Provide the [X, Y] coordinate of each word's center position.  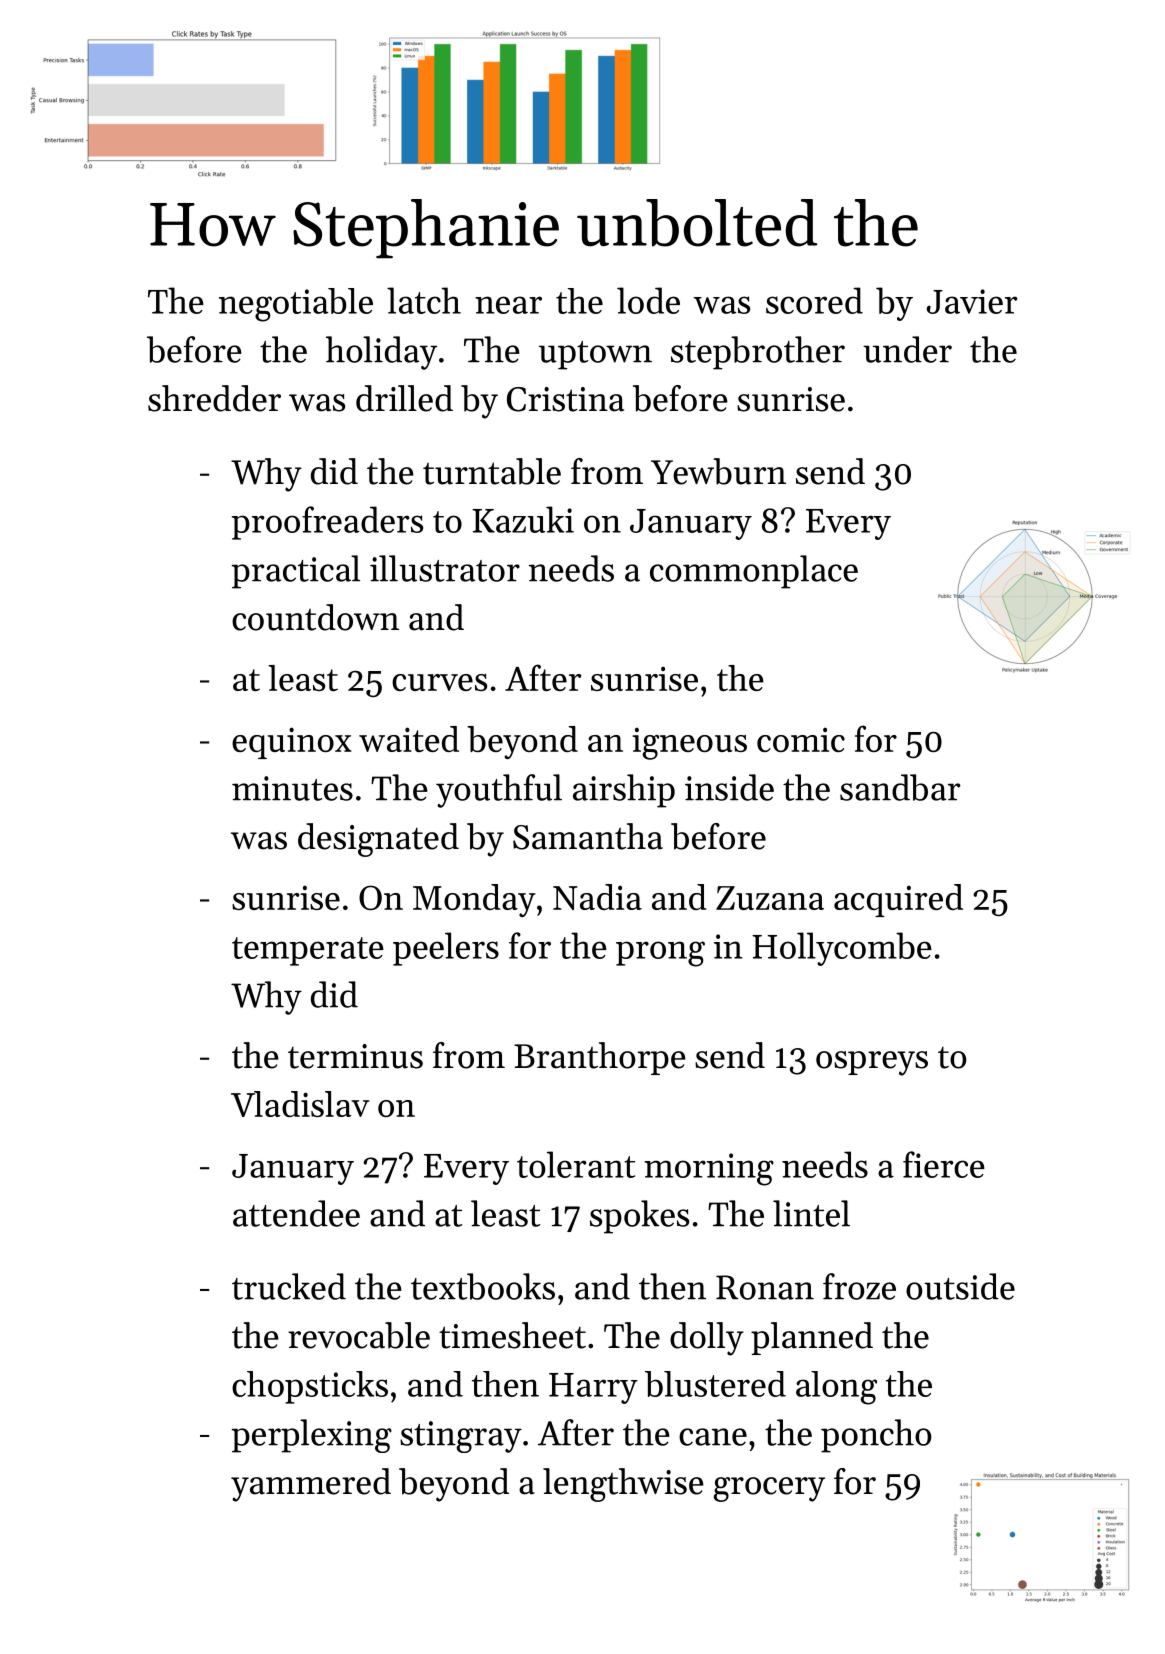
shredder [214, 398]
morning [709, 1169]
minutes [292, 788]
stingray [461, 1437]
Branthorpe [600, 1058]
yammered [311, 1485]
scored [814, 300]
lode [648, 300]
